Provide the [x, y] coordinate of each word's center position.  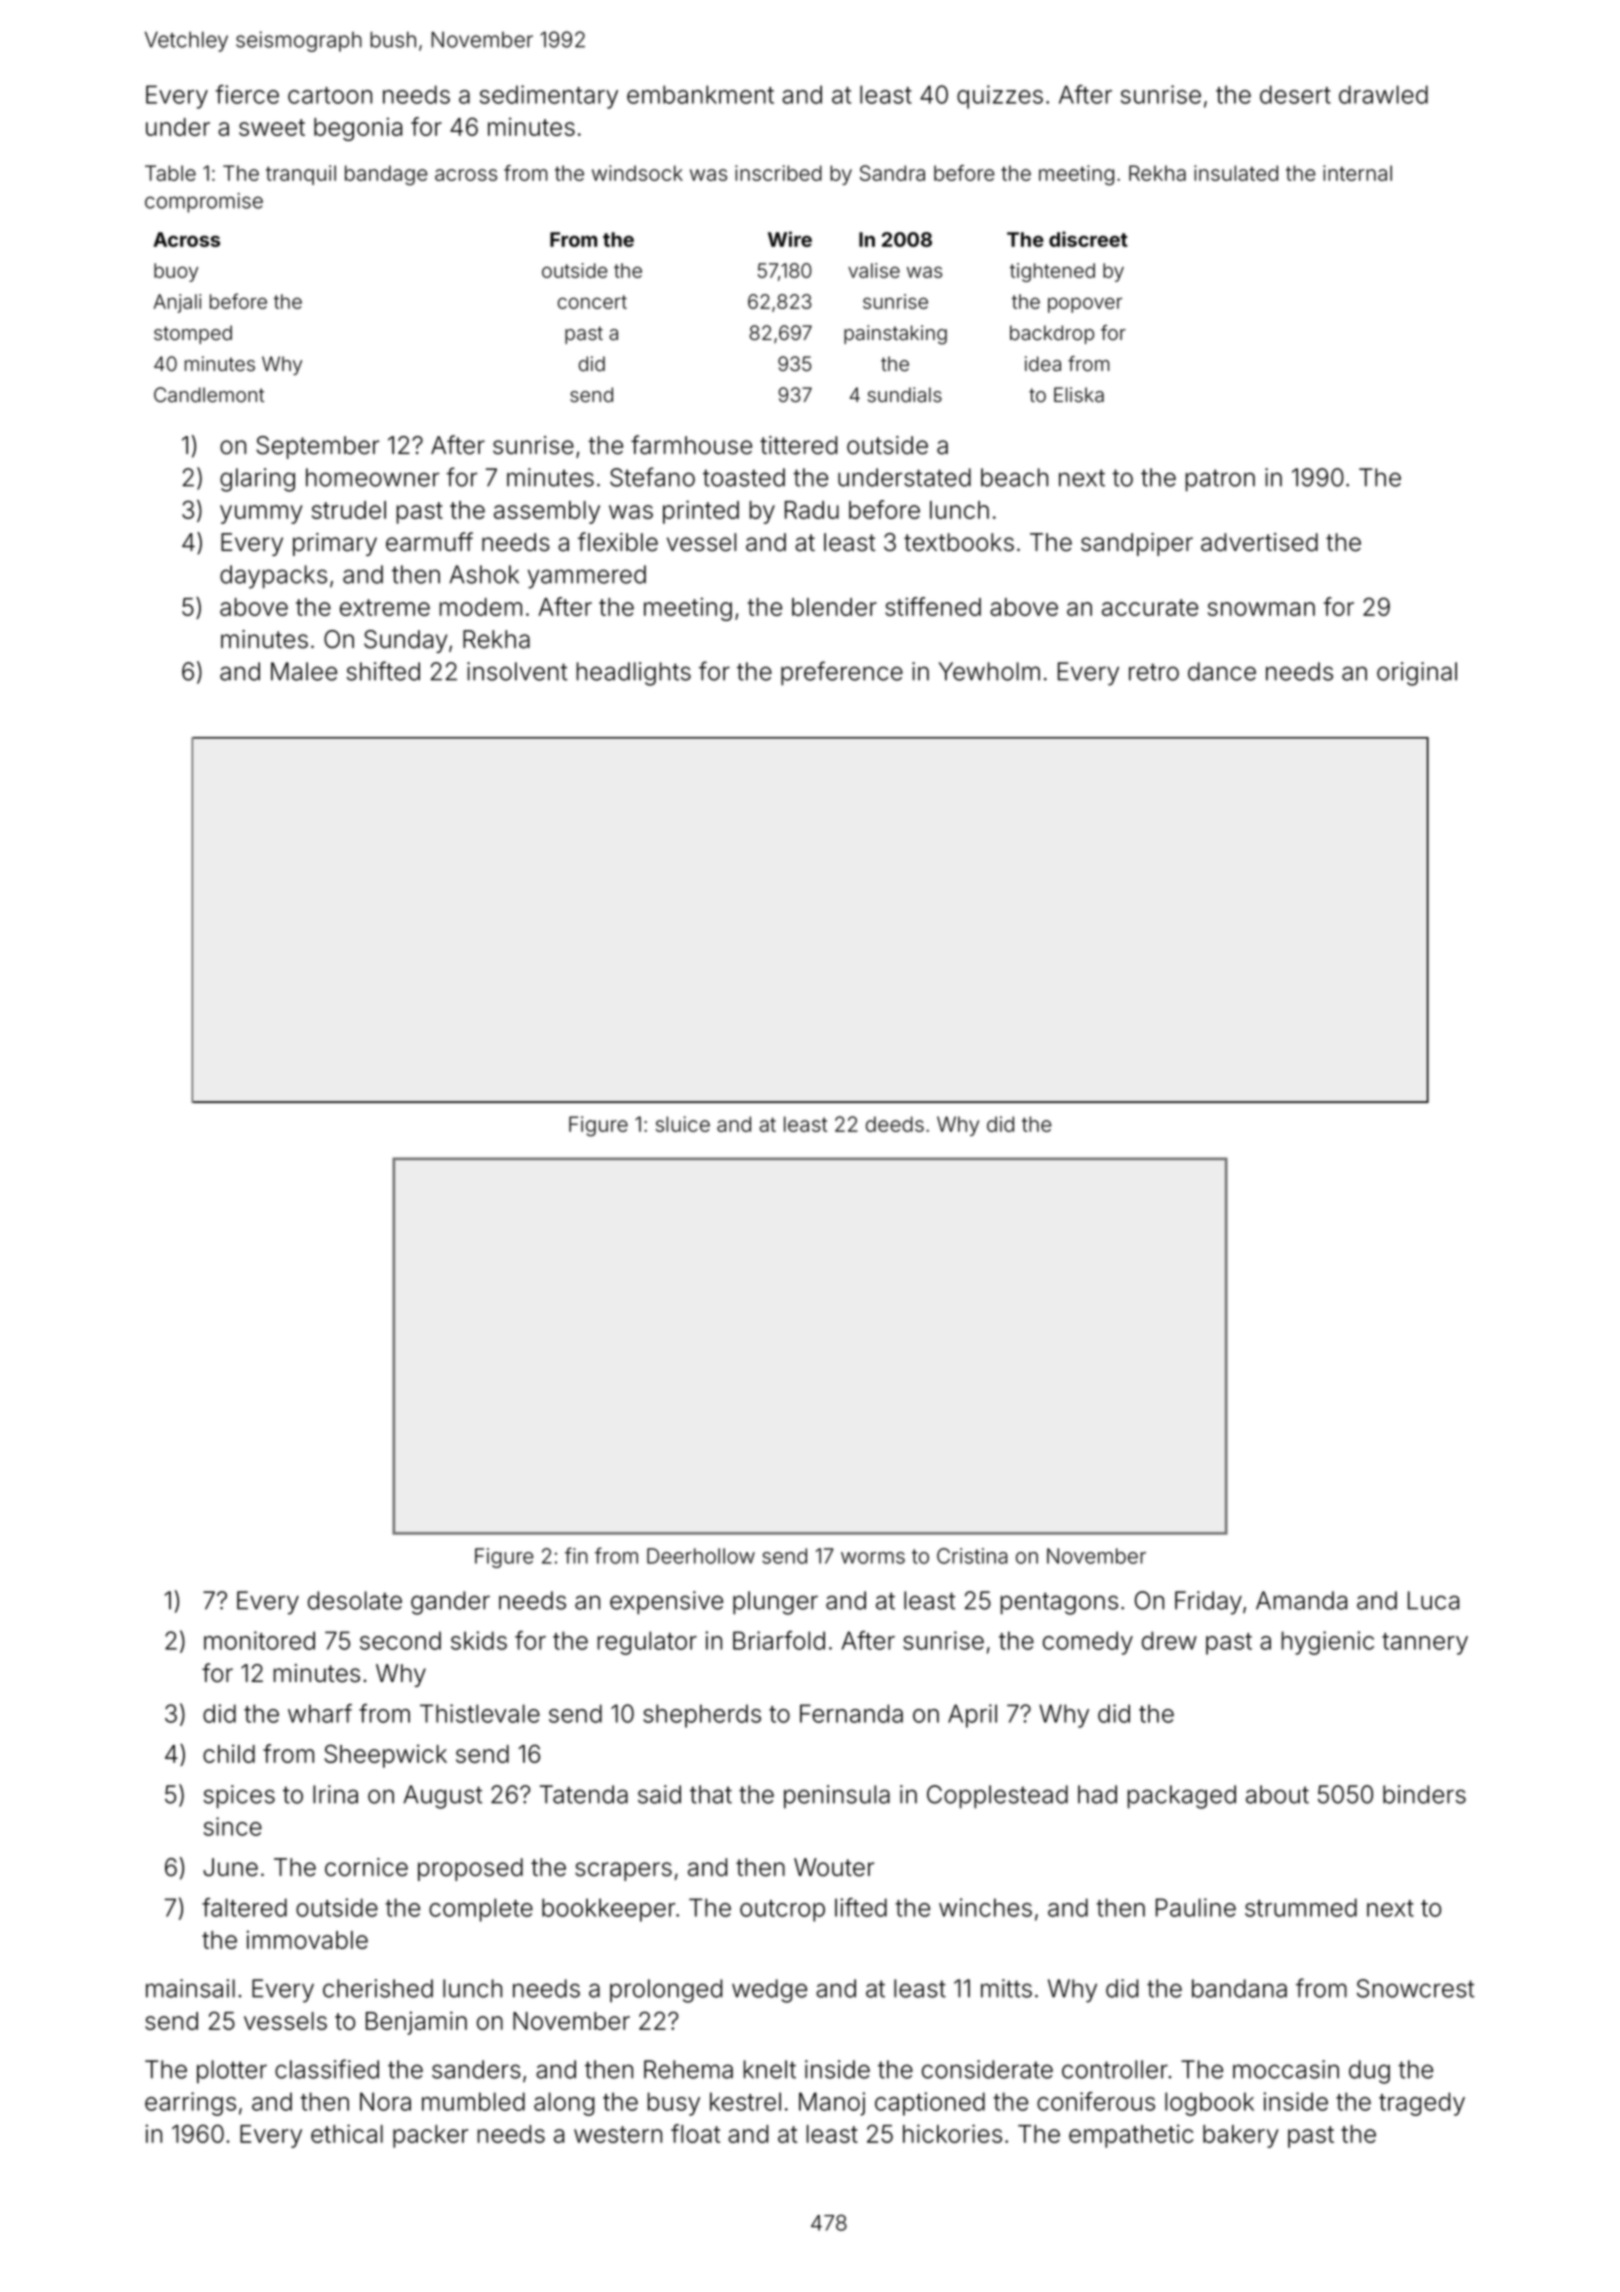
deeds [895, 1124]
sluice [683, 1124]
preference [842, 673]
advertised [1259, 542]
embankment [700, 94]
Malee [304, 671]
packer [430, 2136]
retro [1154, 672]
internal [1357, 173]
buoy [176, 272]
